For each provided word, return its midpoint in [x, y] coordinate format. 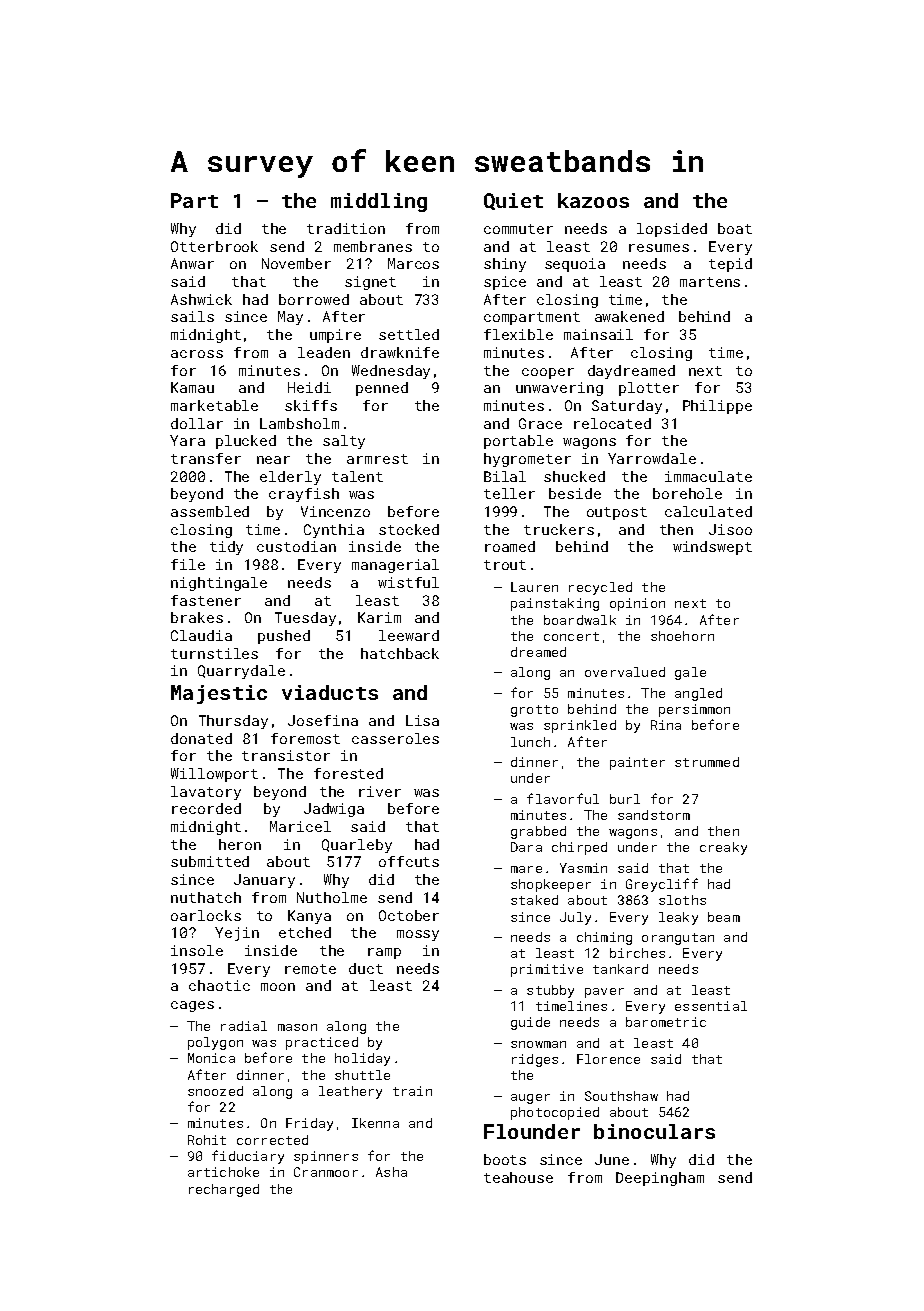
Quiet [513, 201]
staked [534, 900]
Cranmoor [326, 1172]
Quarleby [357, 846]
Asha [391, 1172]
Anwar [192, 263]
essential [711, 1006]
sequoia [575, 265]
